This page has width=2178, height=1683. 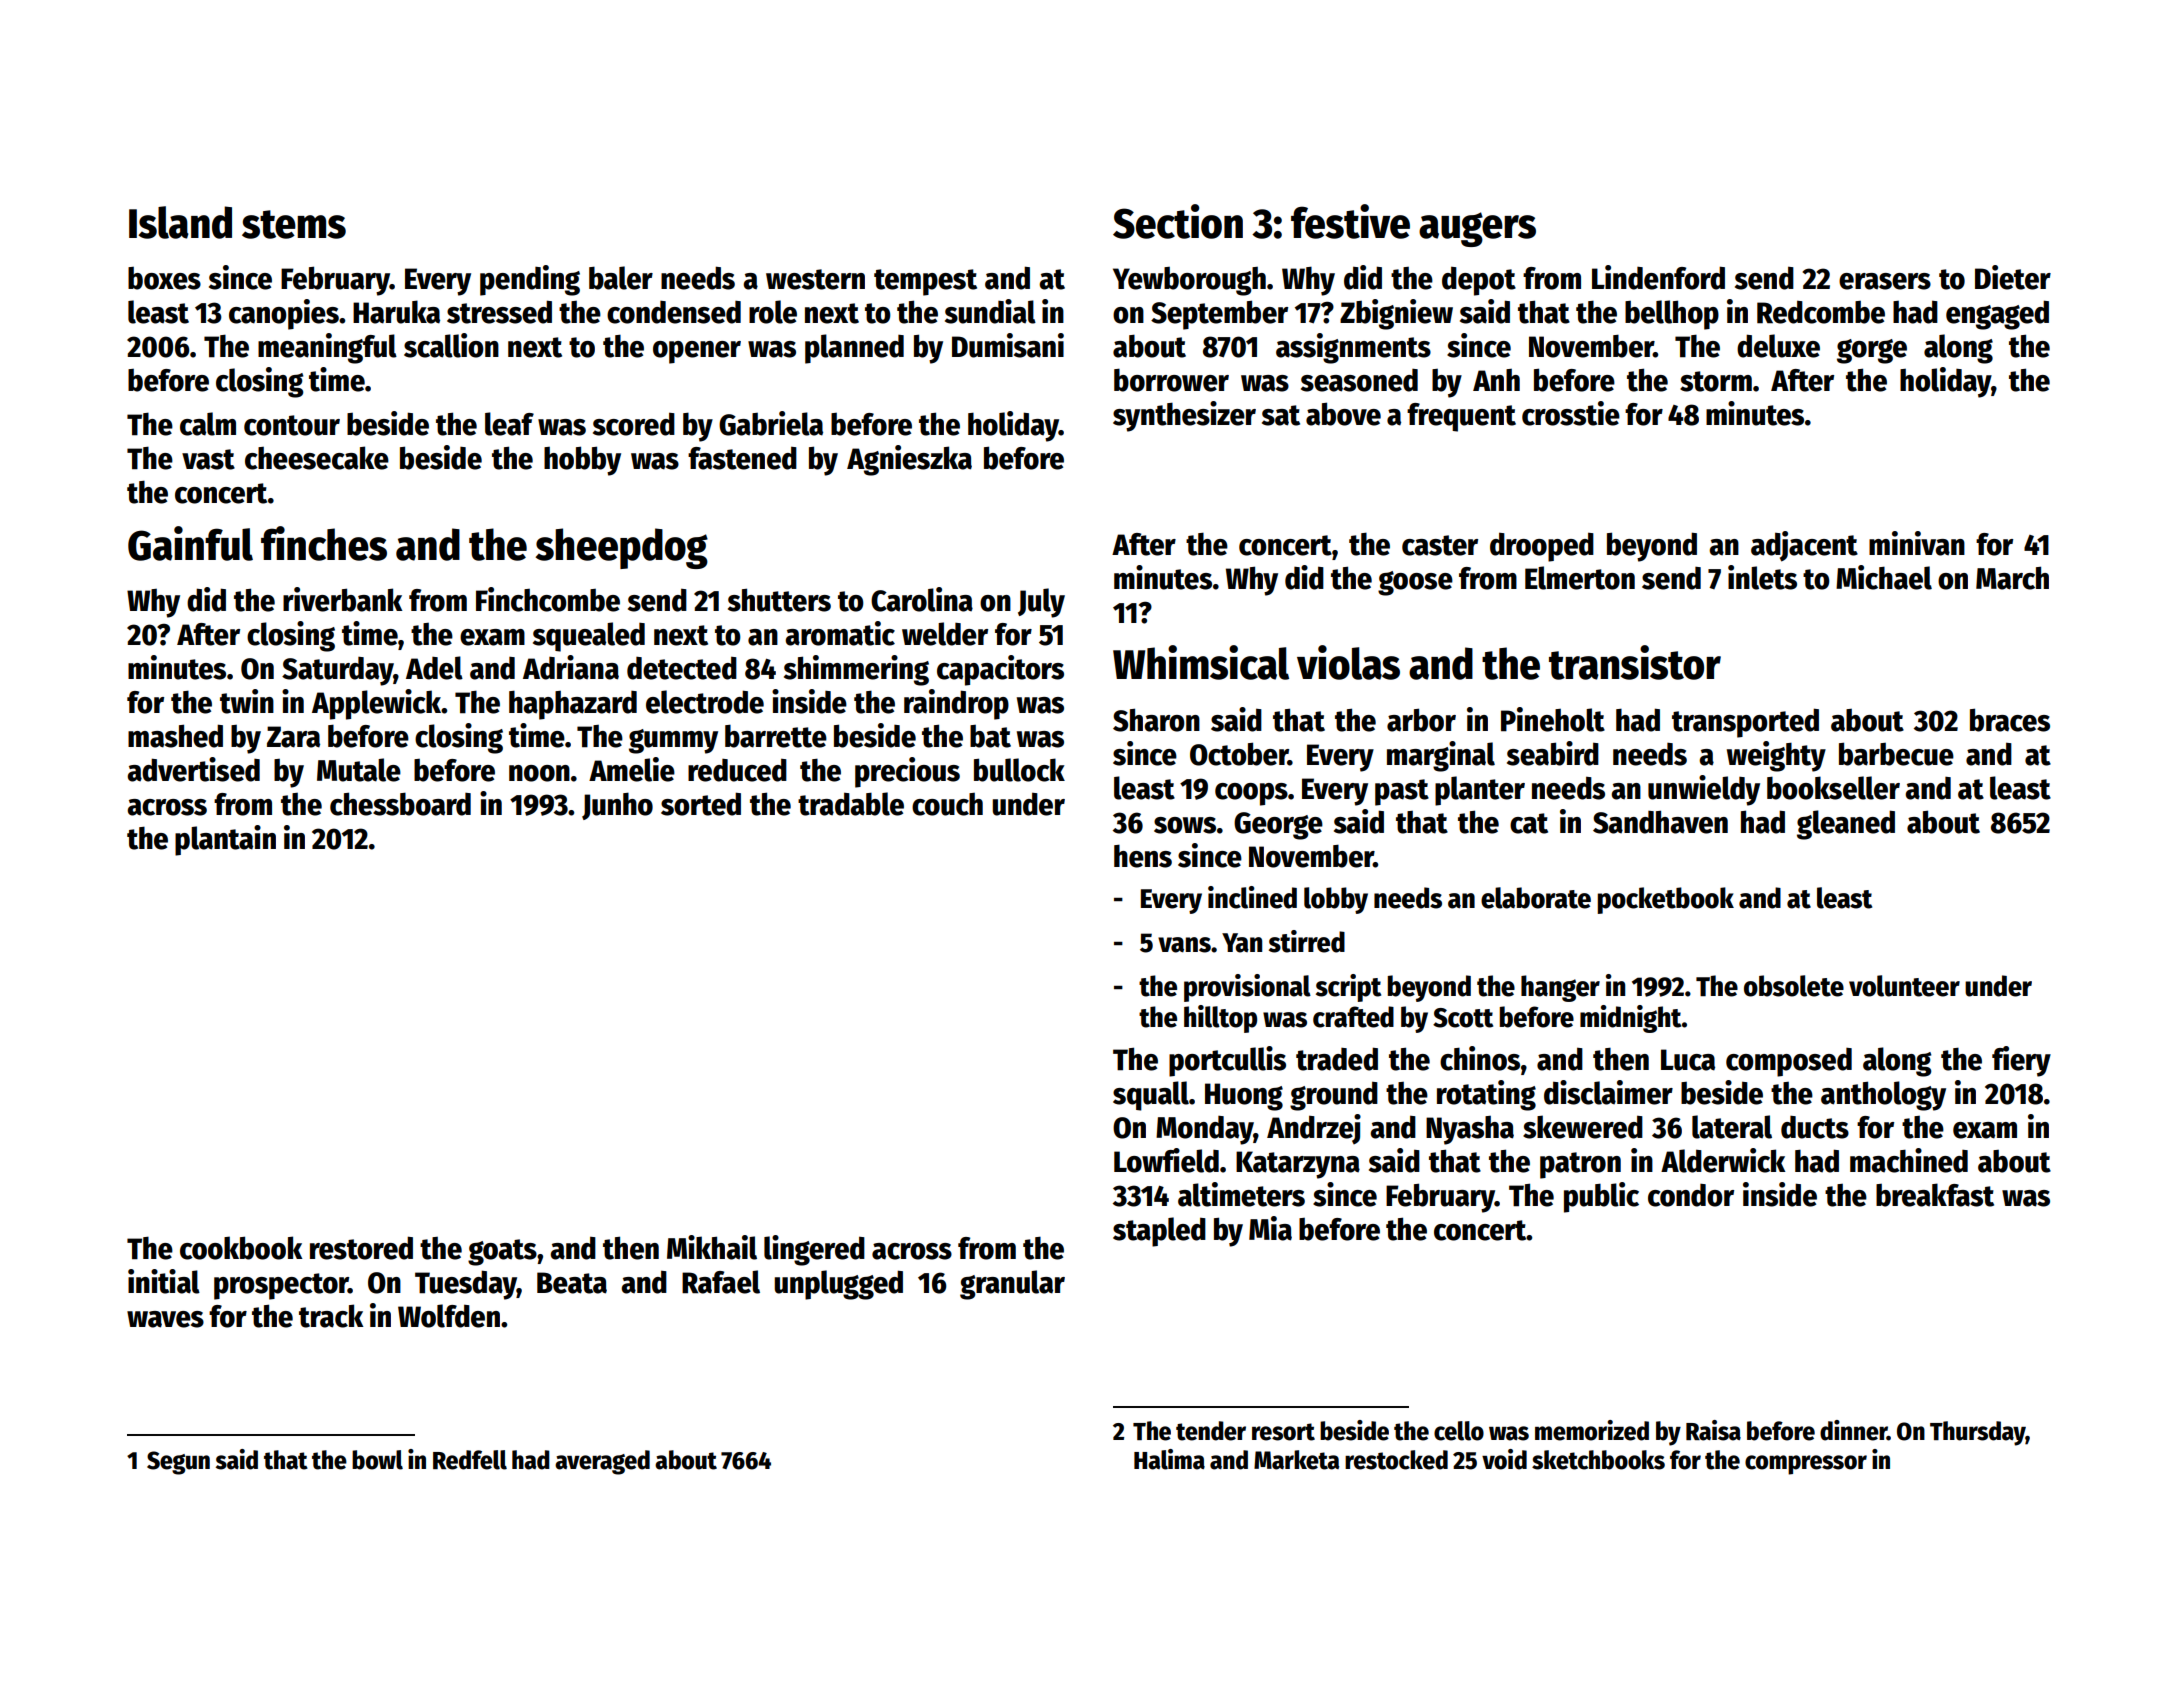 I want to click on machined, so click(x=1909, y=1160).
